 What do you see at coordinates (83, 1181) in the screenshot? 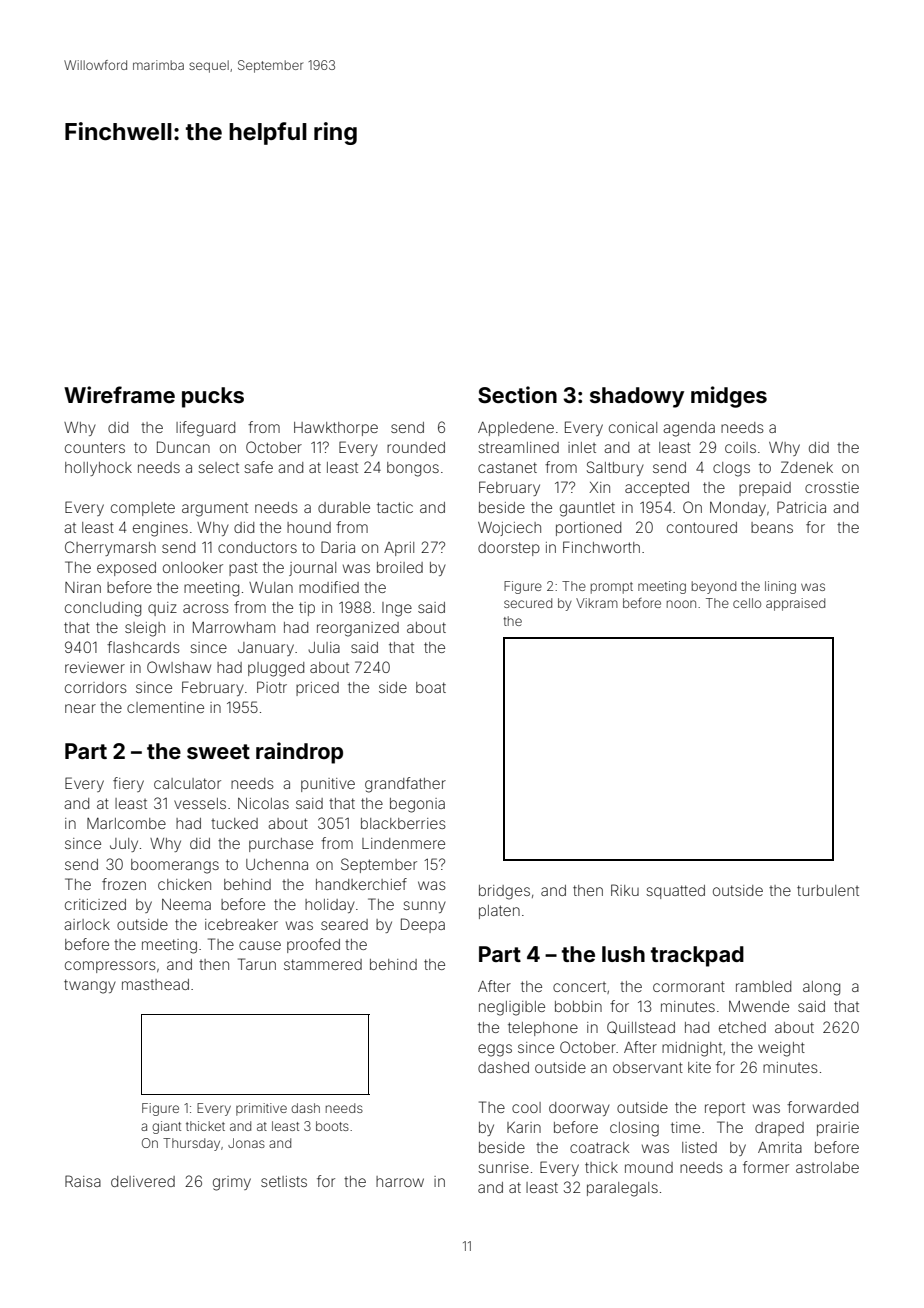
I see `Raisa` at bounding box center [83, 1181].
